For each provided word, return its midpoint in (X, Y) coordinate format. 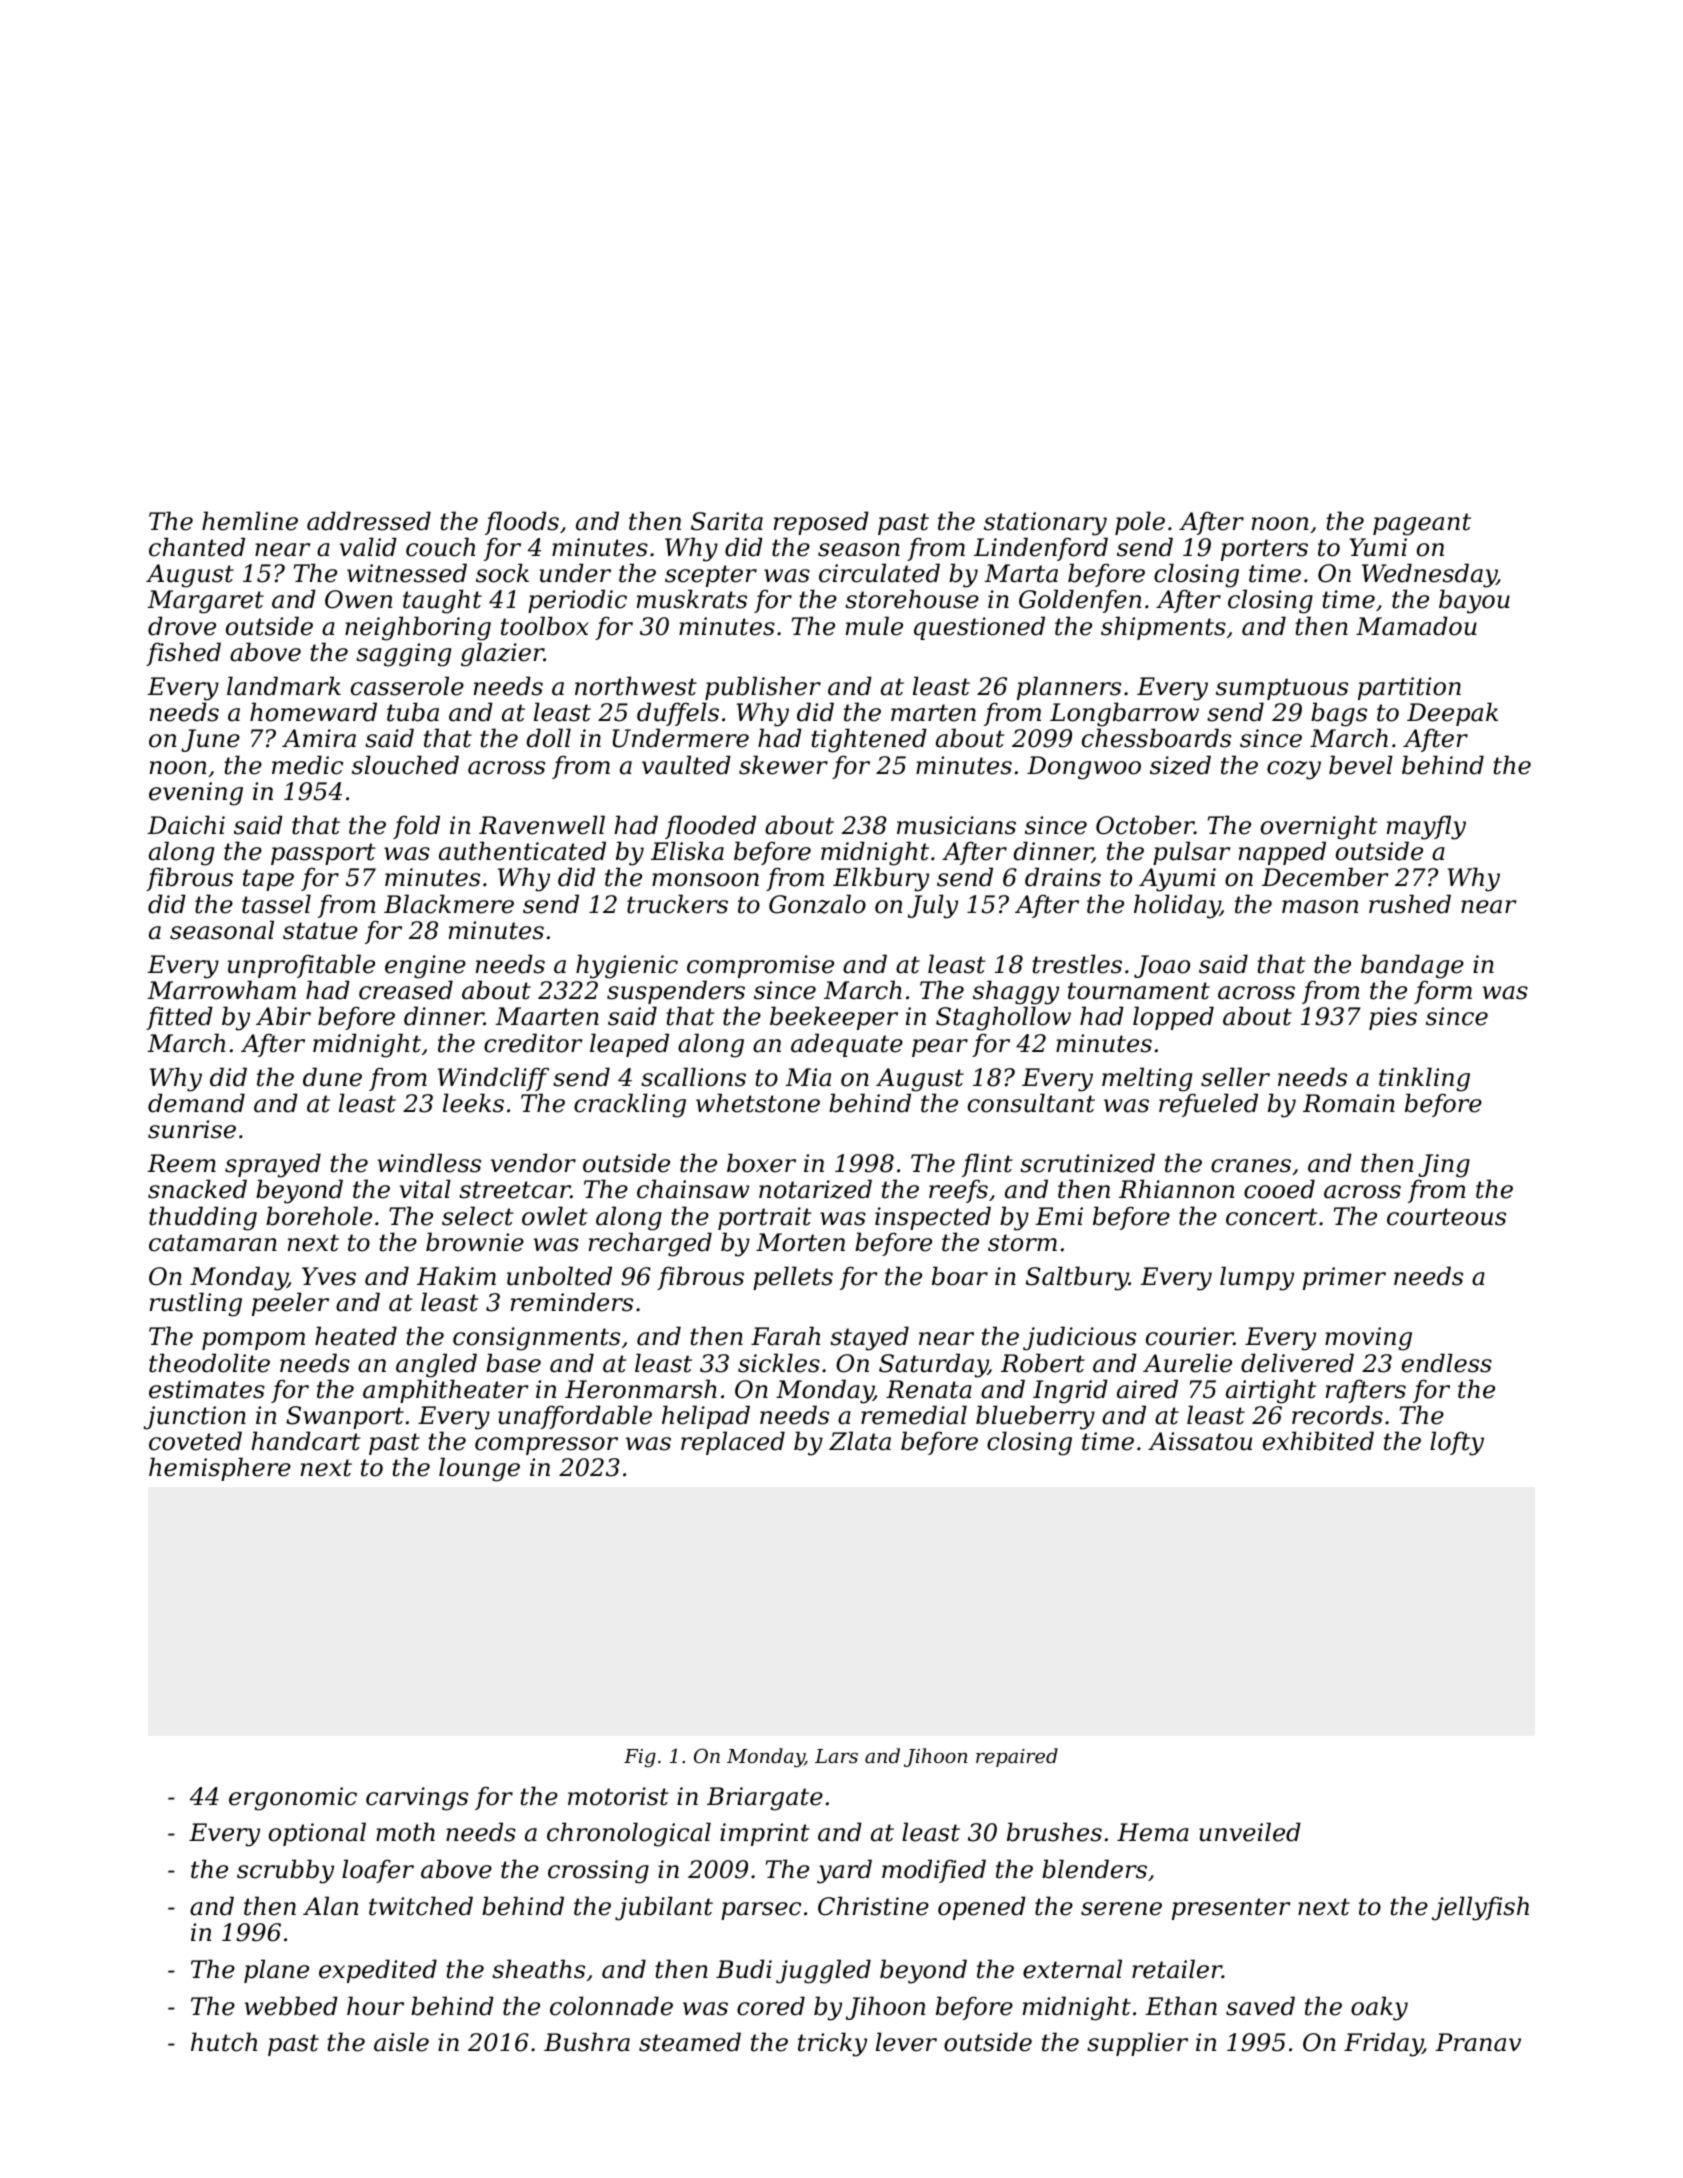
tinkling (1424, 1079)
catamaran (213, 1243)
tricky (832, 2044)
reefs (958, 1191)
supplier (1137, 2044)
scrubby (285, 1871)
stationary (1045, 524)
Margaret (205, 602)
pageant (1422, 524)
